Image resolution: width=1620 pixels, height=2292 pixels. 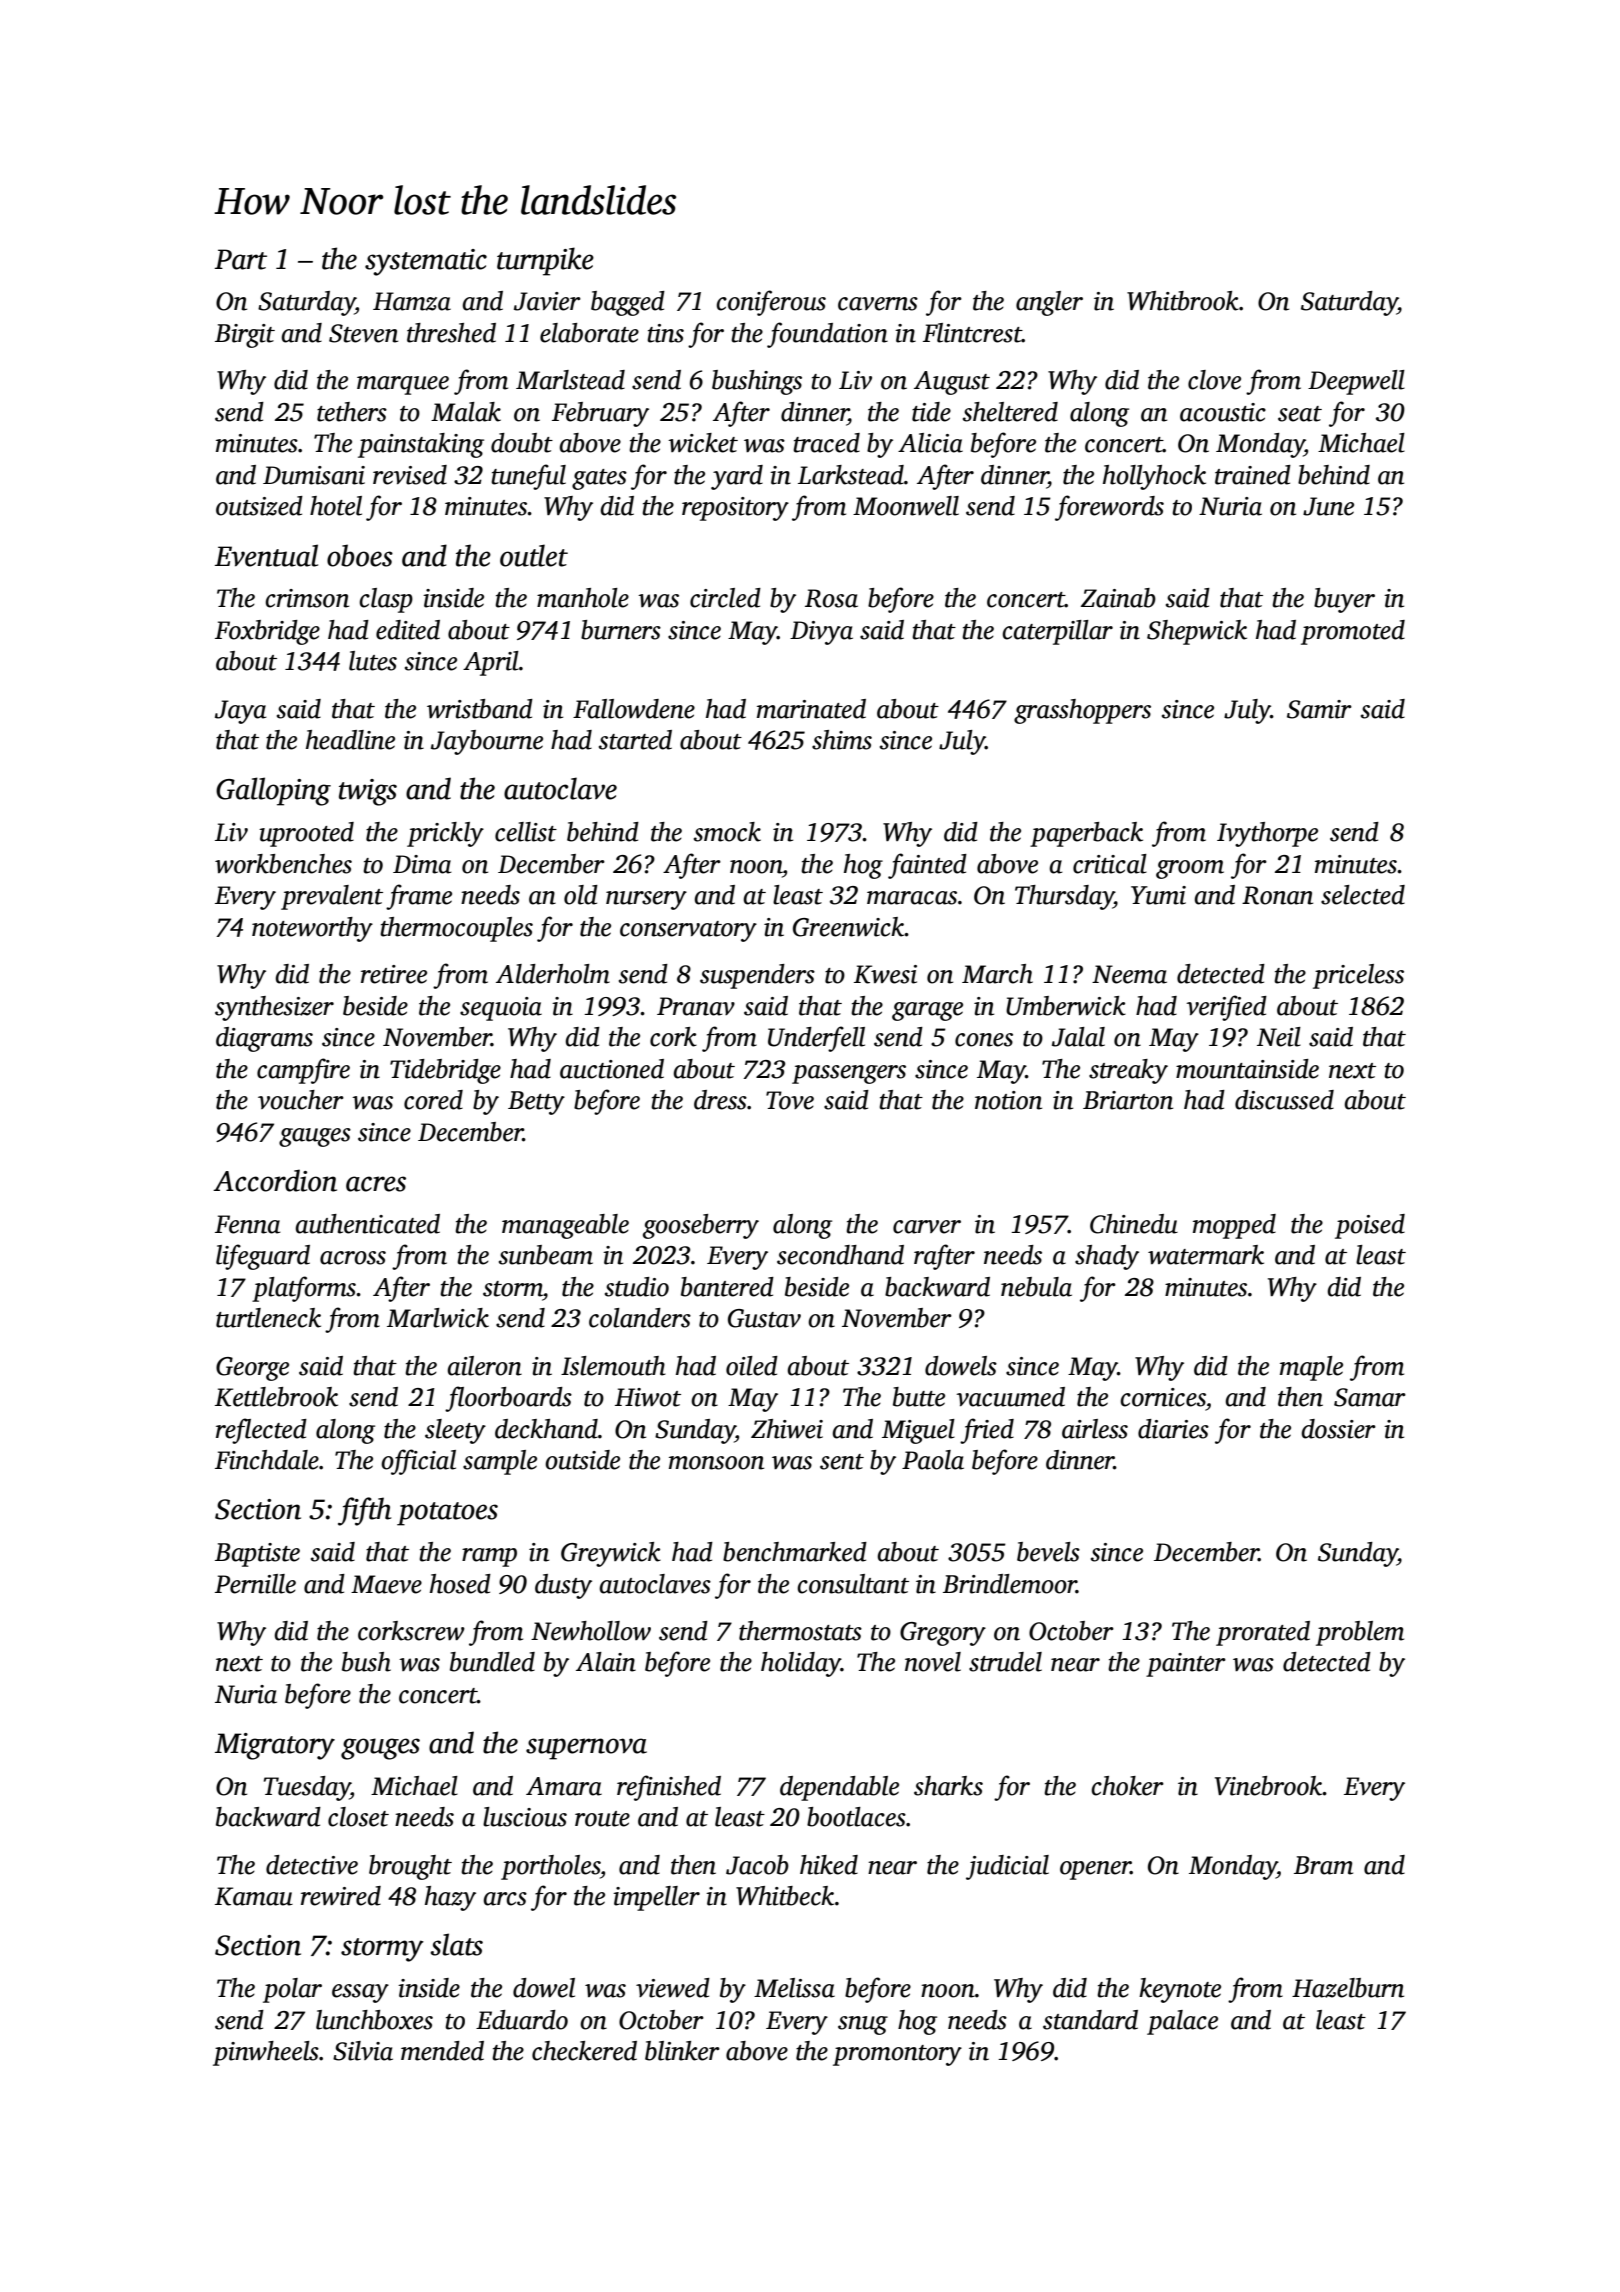 I want to click on Bram, so click(x=1323, y=1865).
